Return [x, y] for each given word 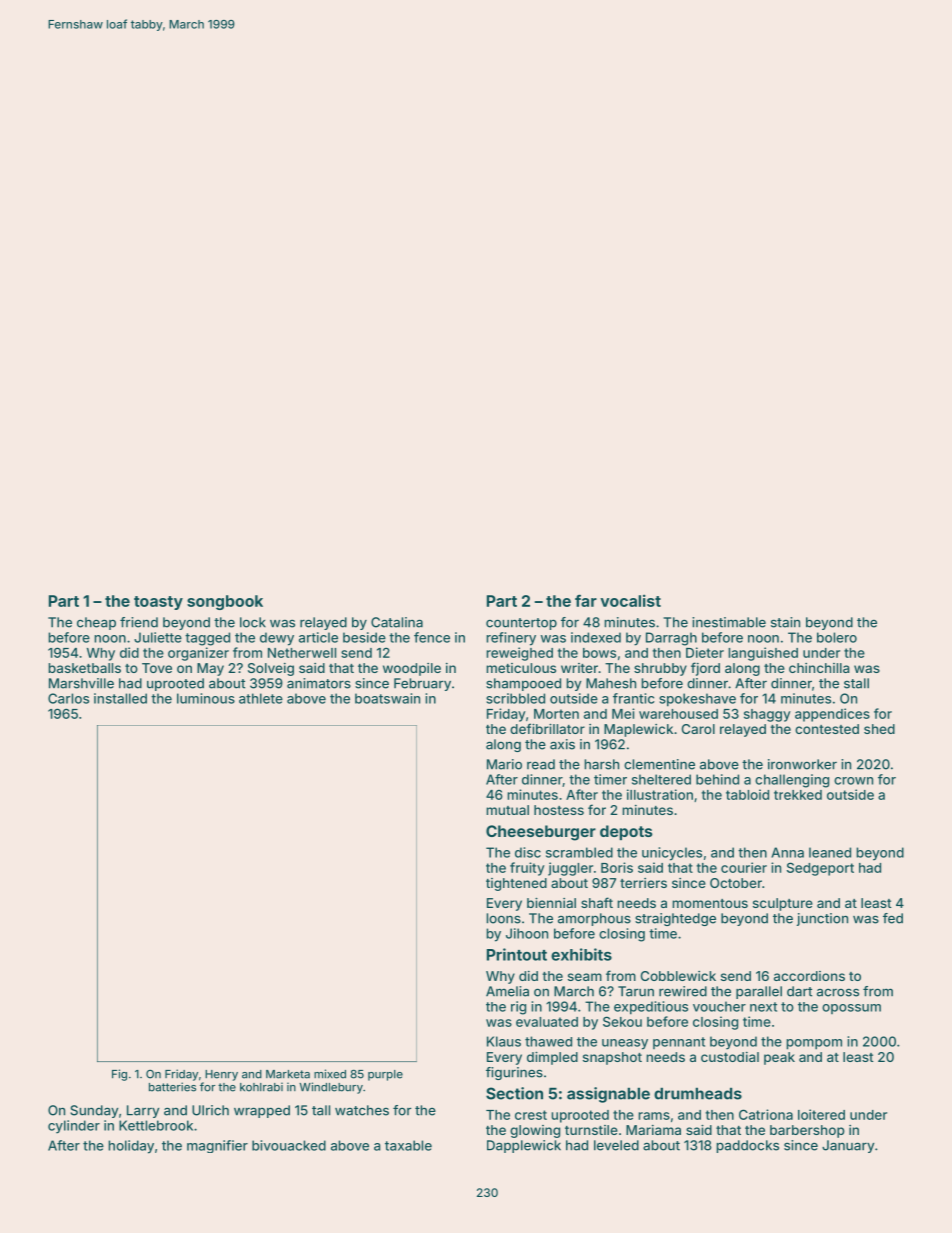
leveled [616, 1145]
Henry [221, 1075]
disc [528, 852]
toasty [158, 603]
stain [785, 622]
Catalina [397, 622]
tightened [516, 884]
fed [893, 918]
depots [626, 832]
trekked [798, 795]
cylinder [74, 1127]
